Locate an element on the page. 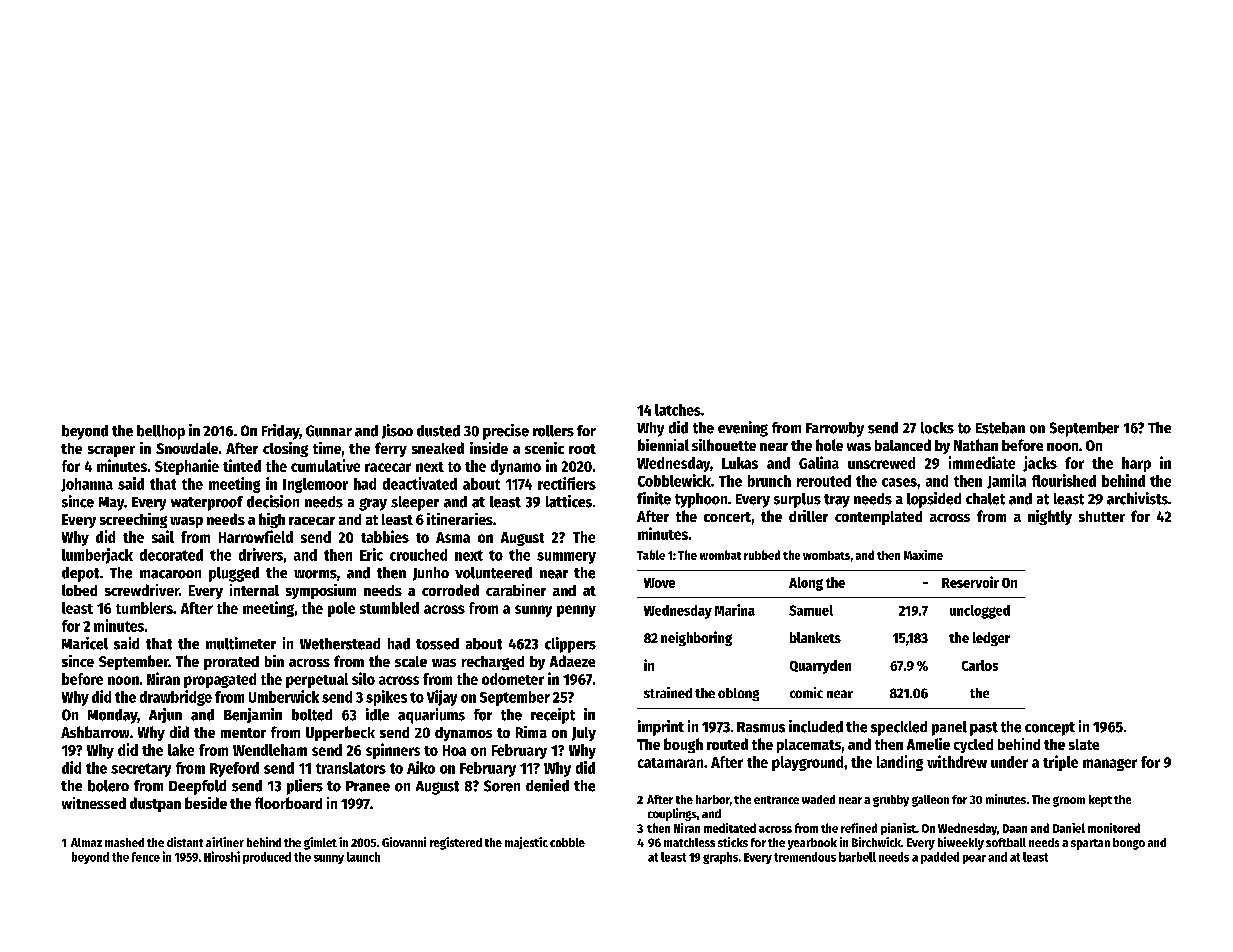 The width and height of the document is (1233, 952). pear is located at coordinates (974, 859).
